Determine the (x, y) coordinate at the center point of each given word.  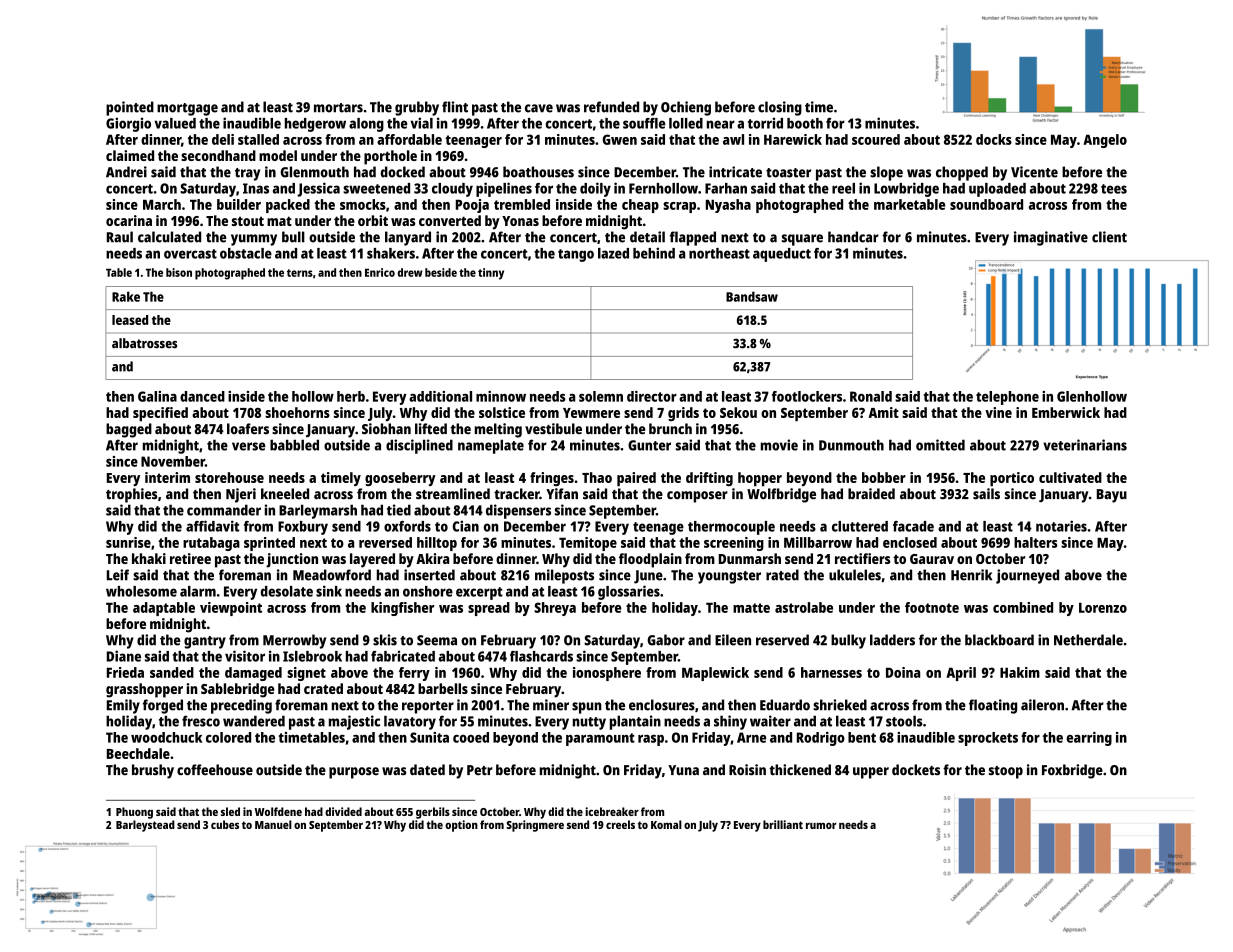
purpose (354, 773)
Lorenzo (1103, 608)
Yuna (683, 770)
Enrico (380, 272)
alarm (198, 591)
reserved (782, 640)
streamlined (453, 493)
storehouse (229, 477)
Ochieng (686, 108)
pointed (130, 108)
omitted (940, 445)
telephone (1007, 398)
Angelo (1105, 141)
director (652, 396)
